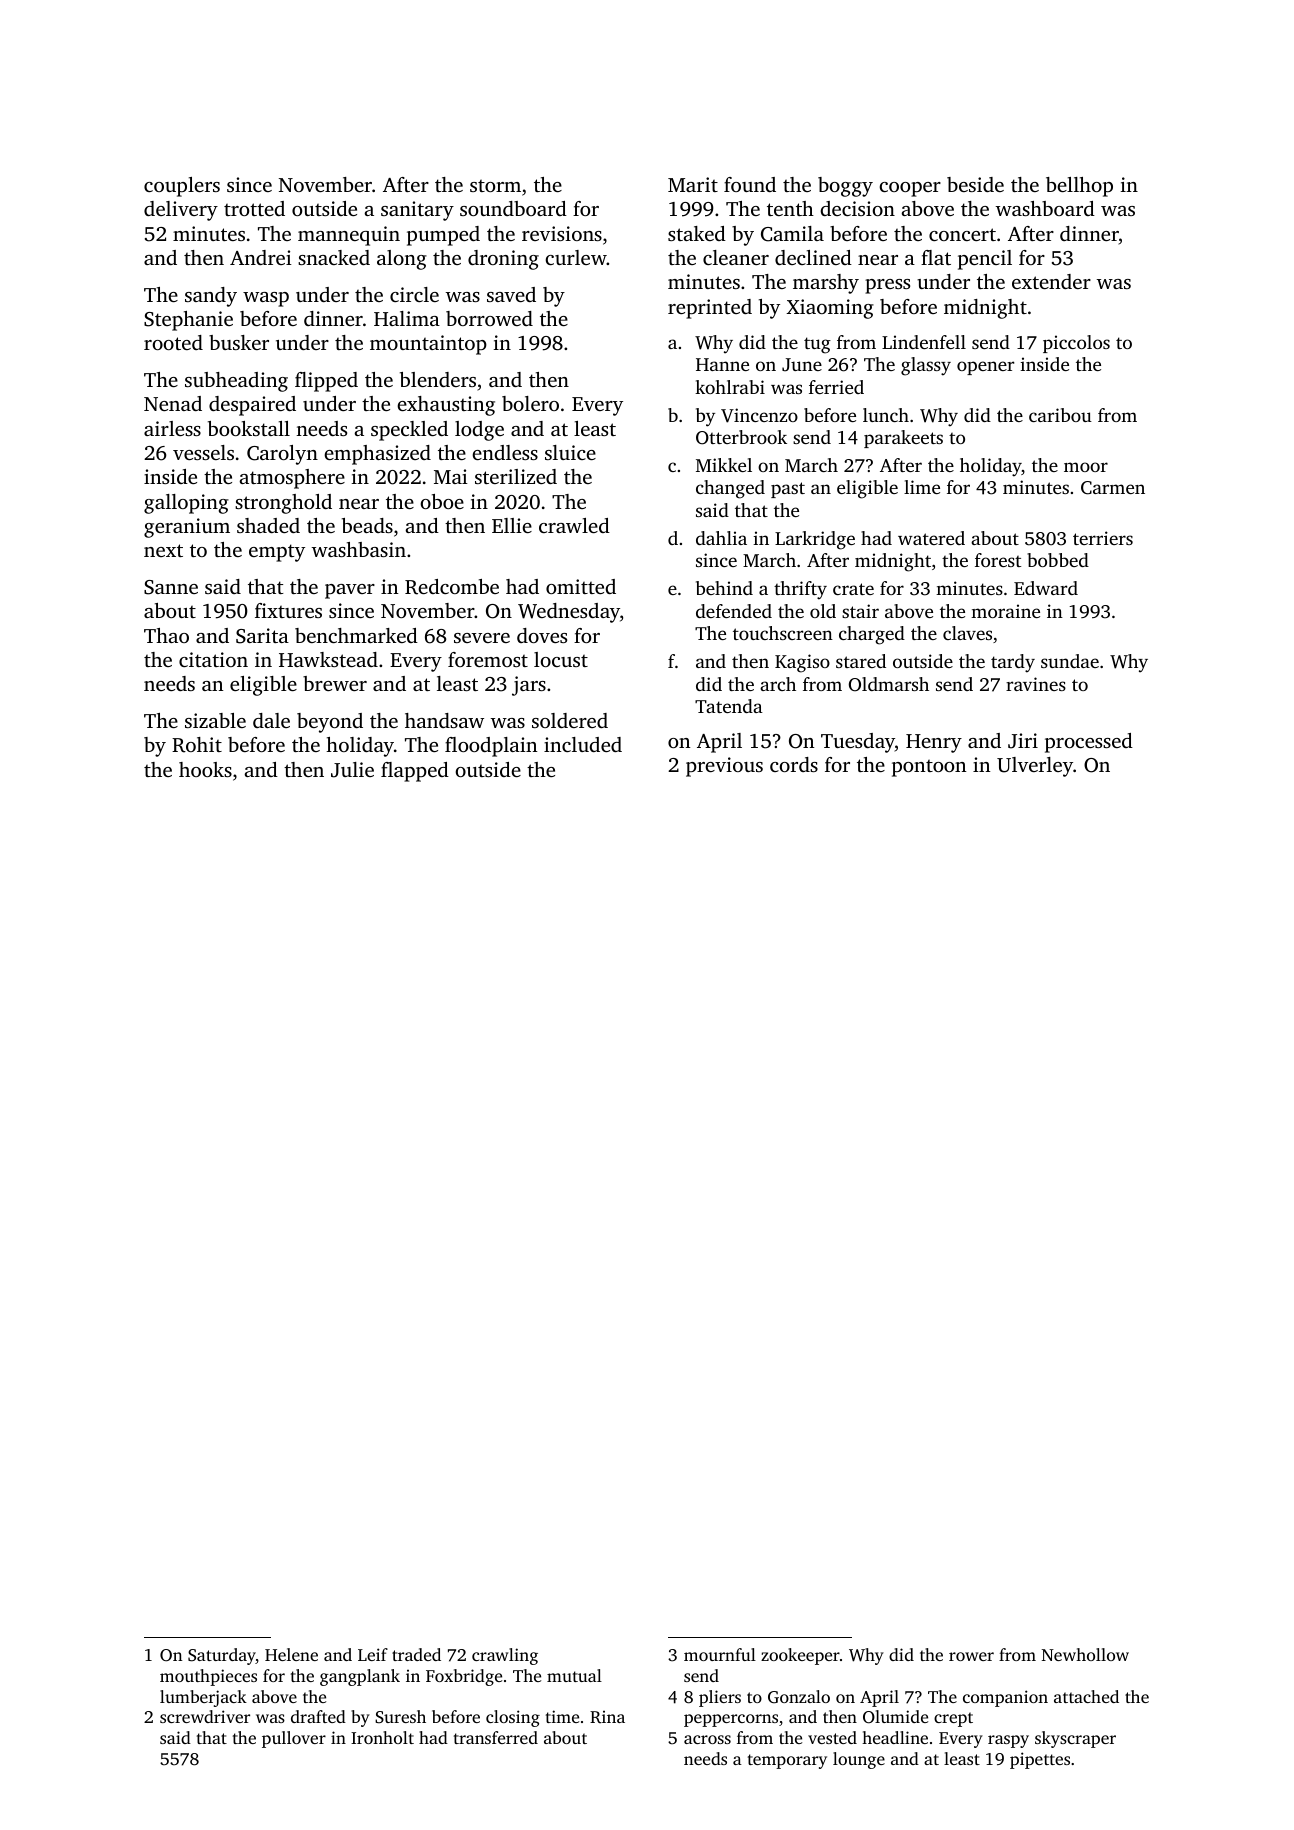 This screenshot has height=1830, width=1294. I want to click on processed, so click(1089, 743).
